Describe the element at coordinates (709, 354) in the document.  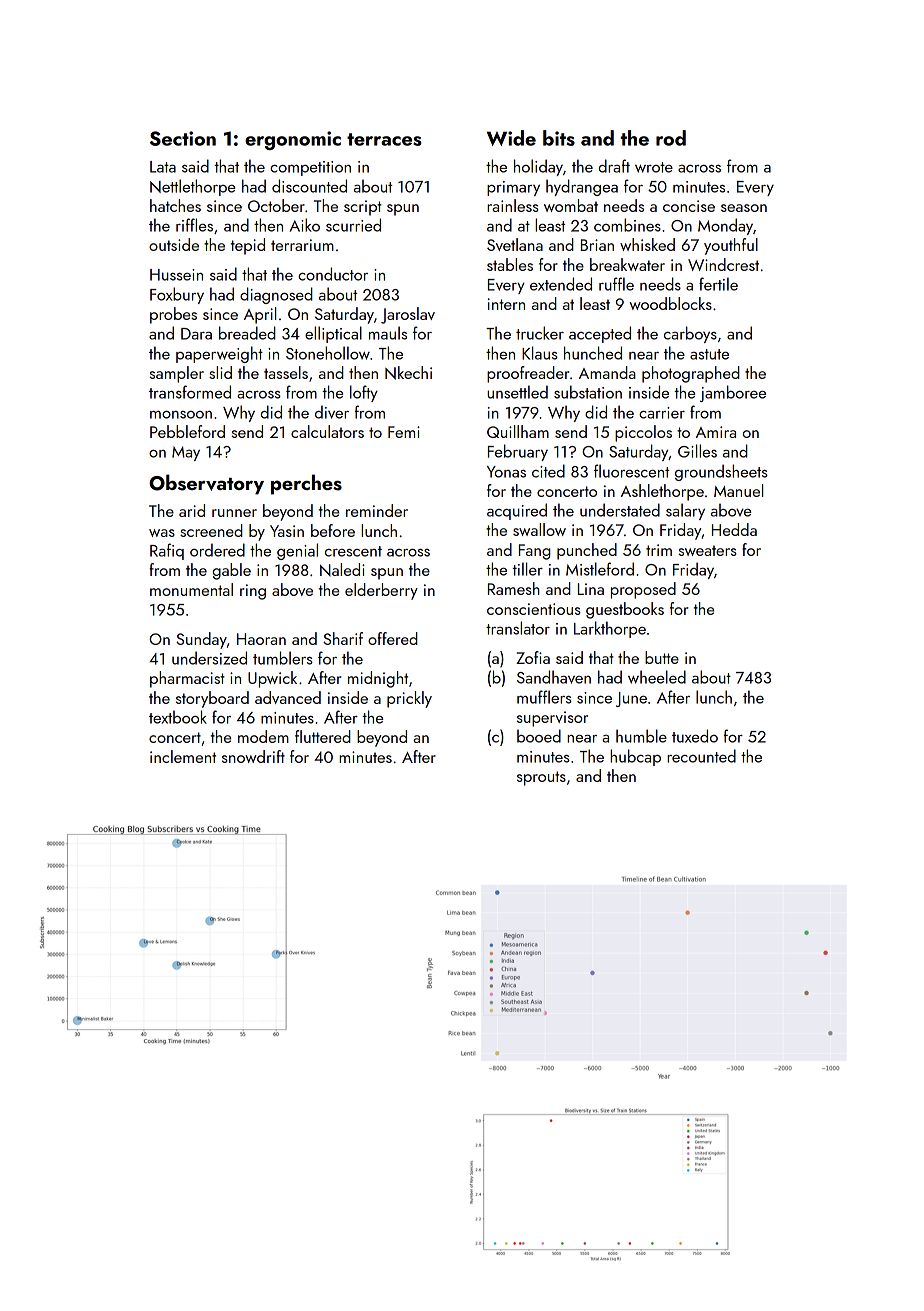
I see `astute` at that location.
